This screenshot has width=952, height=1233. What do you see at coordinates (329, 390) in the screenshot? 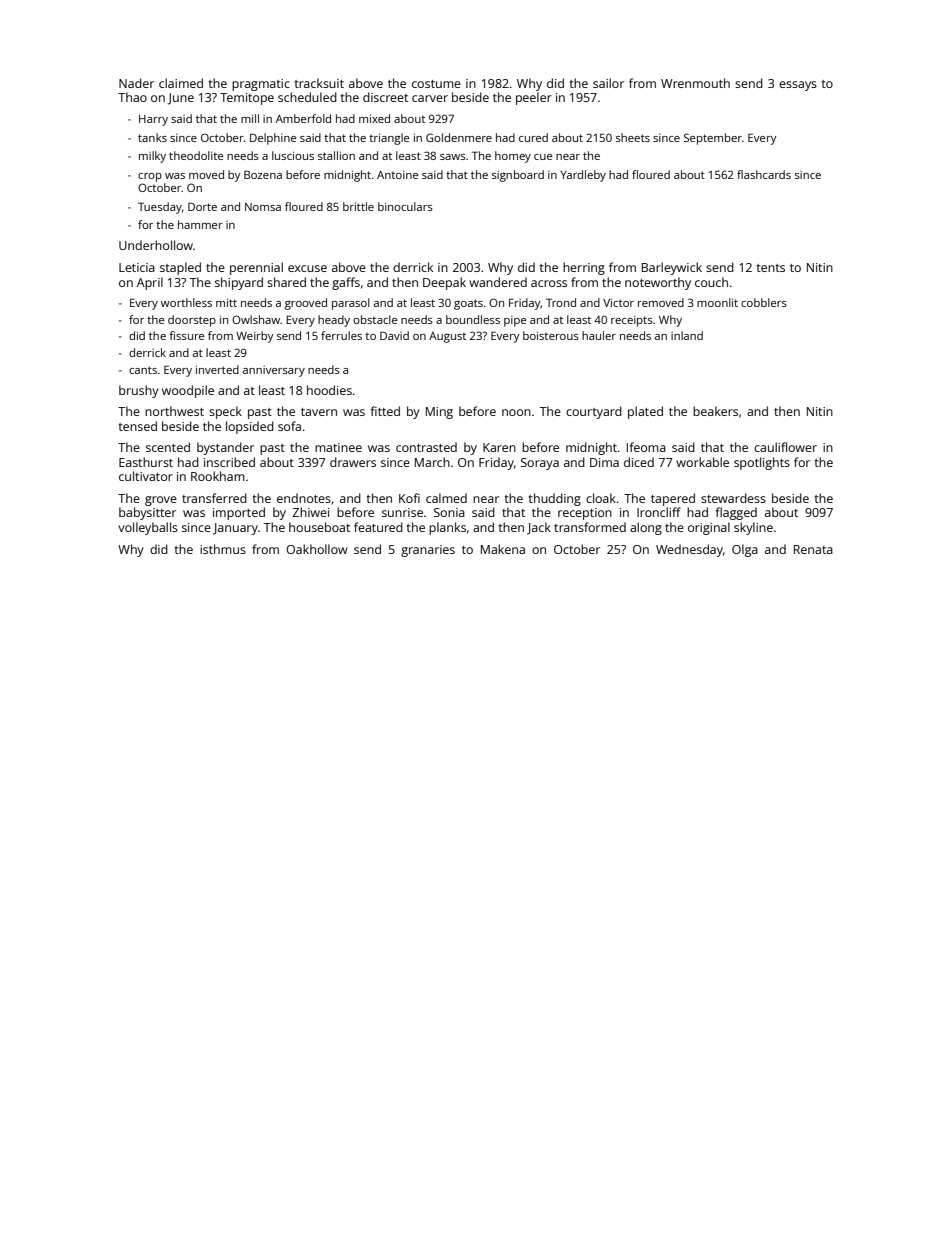
I see `hoodies` at bounding box center [329, 390].
